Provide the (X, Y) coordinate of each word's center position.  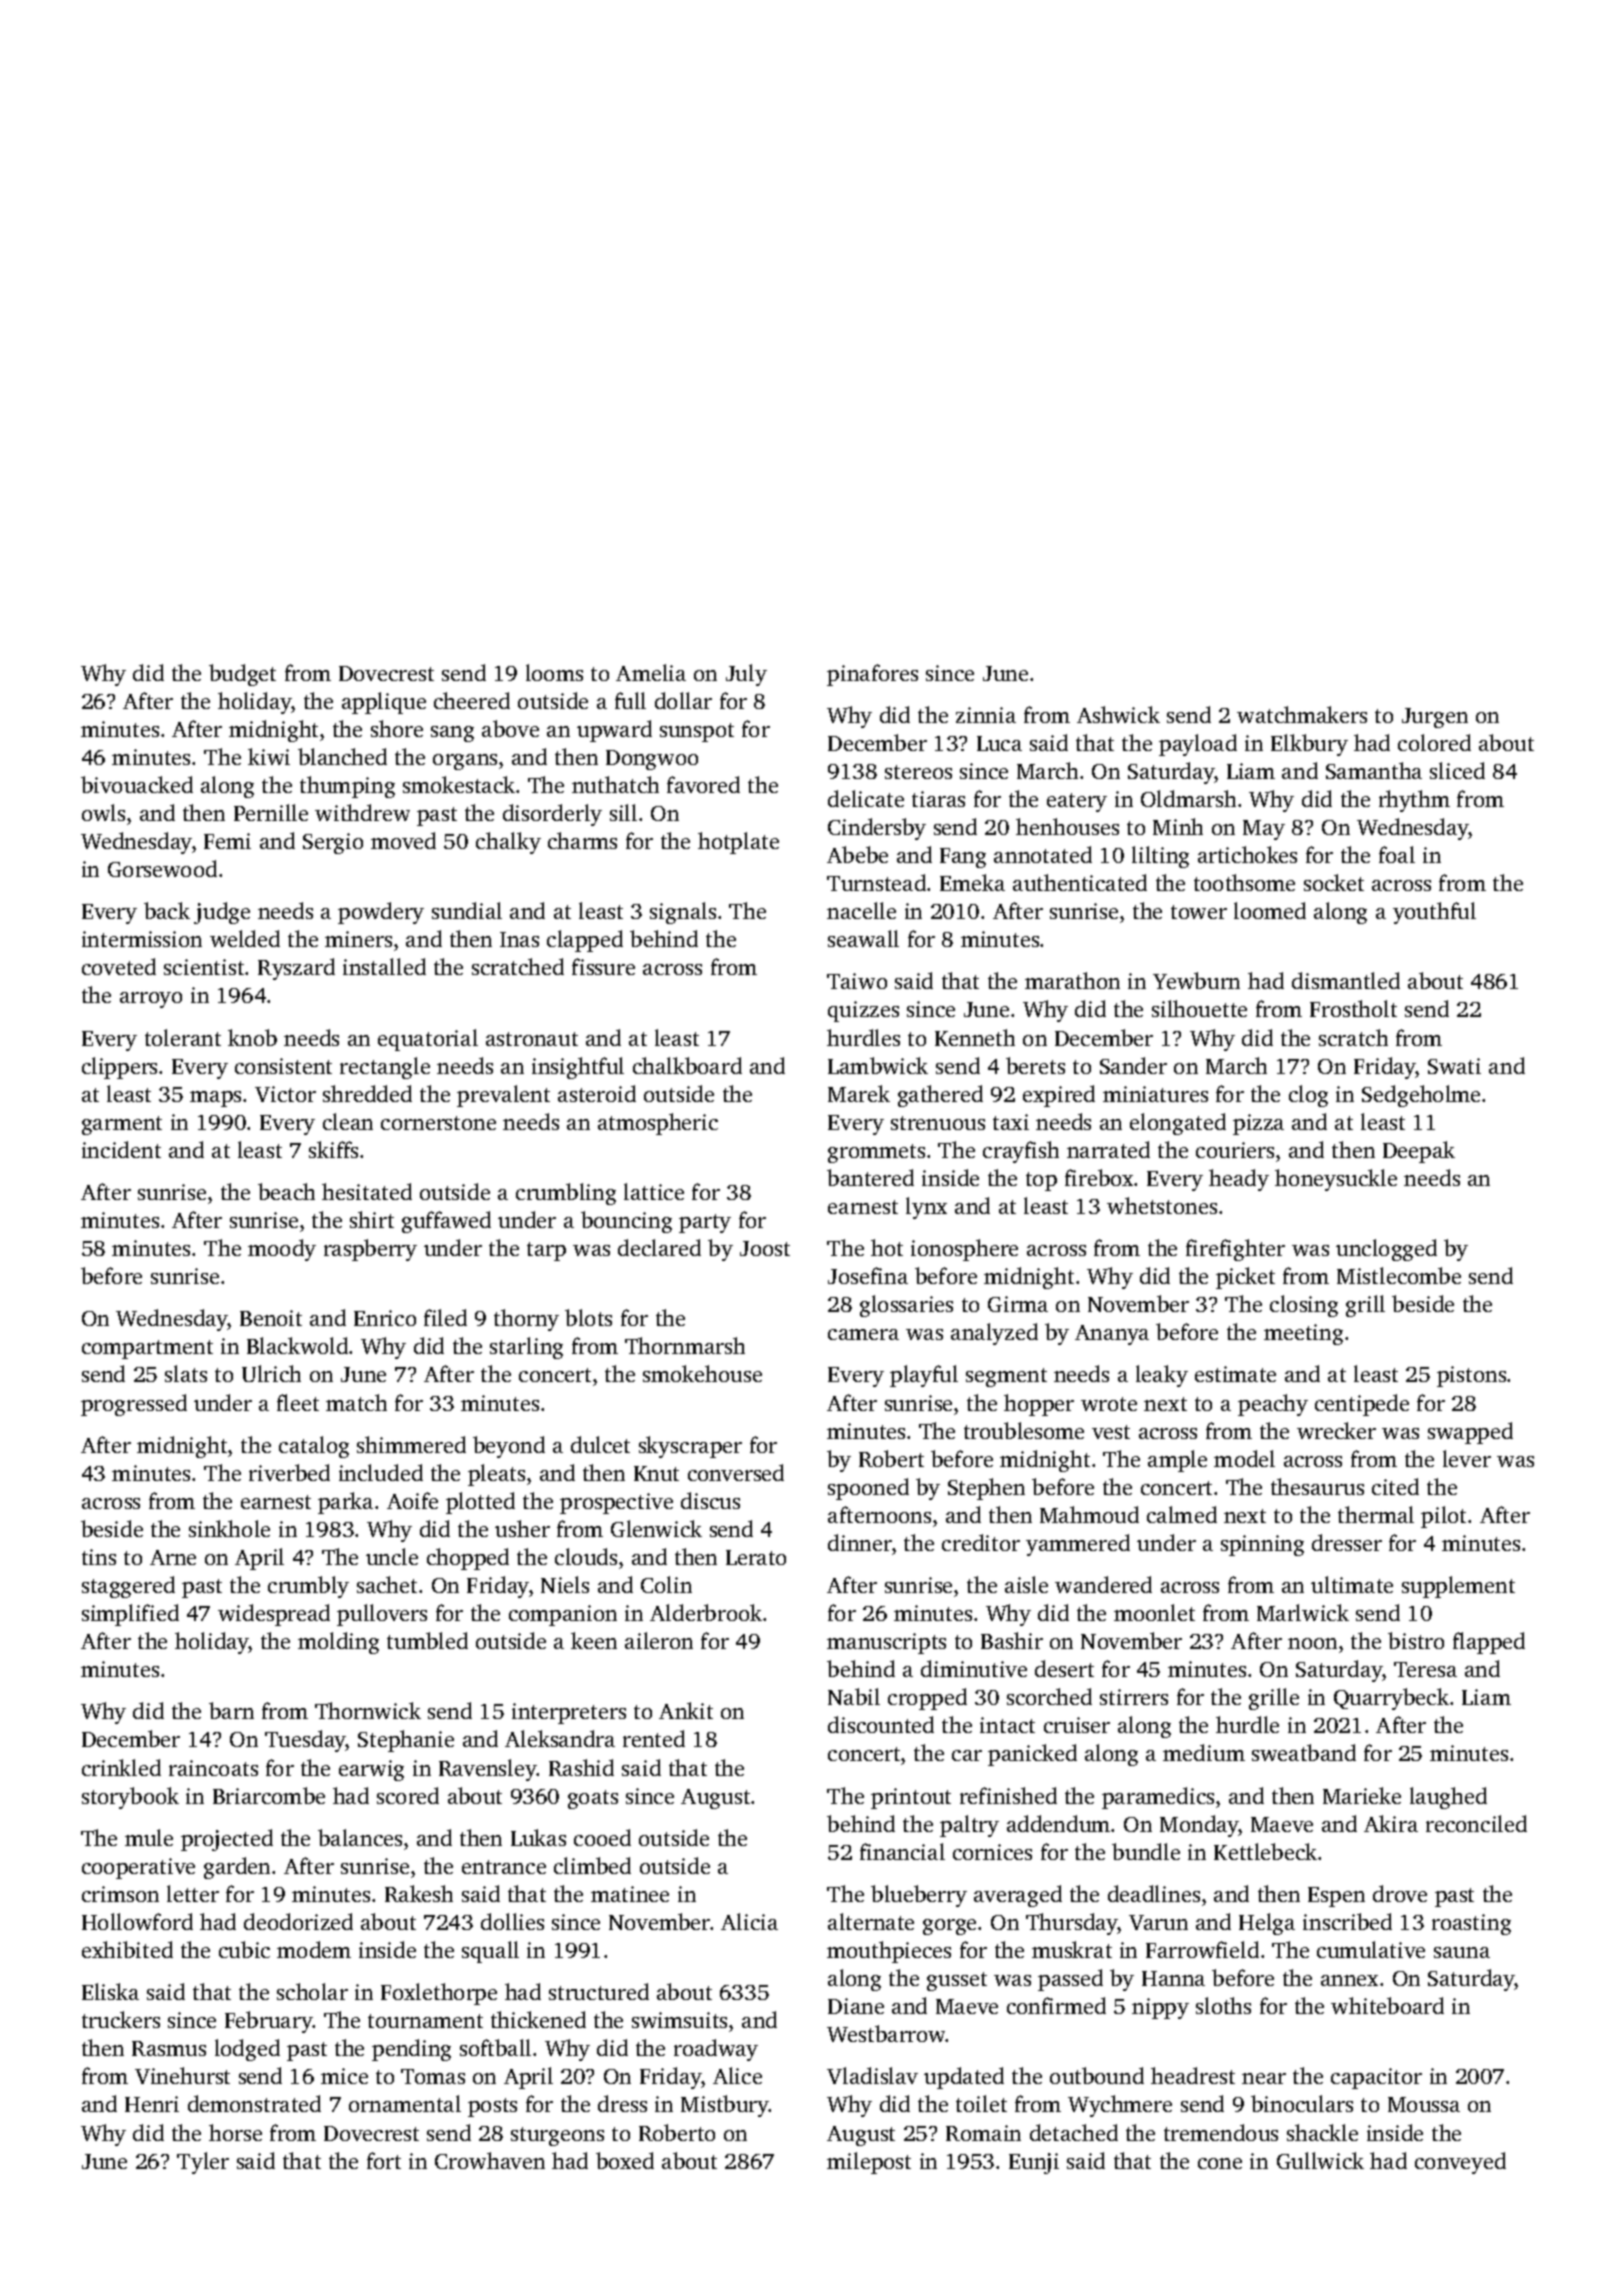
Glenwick (656, 1528)
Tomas (433, 2076)
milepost (869, 2163)
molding (338, 1643)
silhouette (1199, 1008)
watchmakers (1302, 714)
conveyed (1460, 2163)
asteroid (597, 1093)
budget (242, 675)
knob (252, 1037)
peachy (1273, 1405)
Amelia (651, 672)
